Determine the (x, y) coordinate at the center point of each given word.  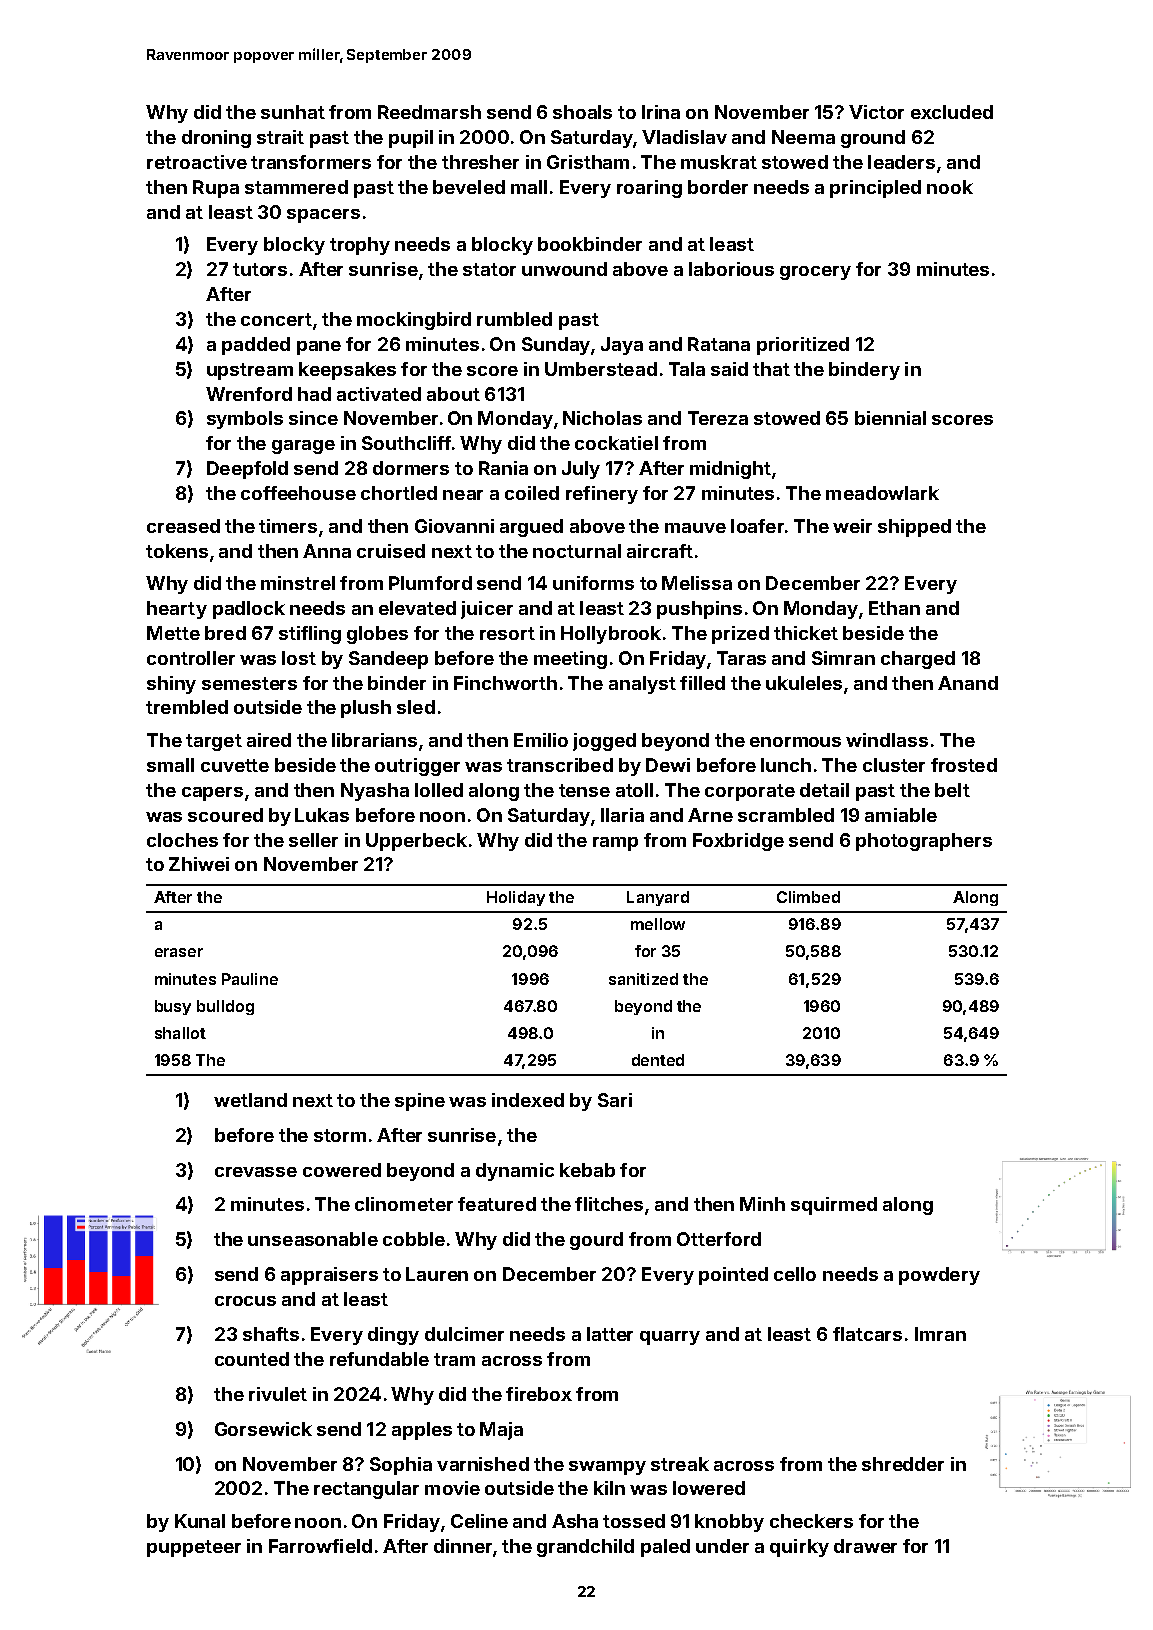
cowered (342, 1170)
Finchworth (505, 683)
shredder (903, 1464)
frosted (964, 765)
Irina (661, 112)
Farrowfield (320, 1546)
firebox (539, 1394)
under (722, 1546)
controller (191, 658)
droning (216, 139)
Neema (803, 137)
